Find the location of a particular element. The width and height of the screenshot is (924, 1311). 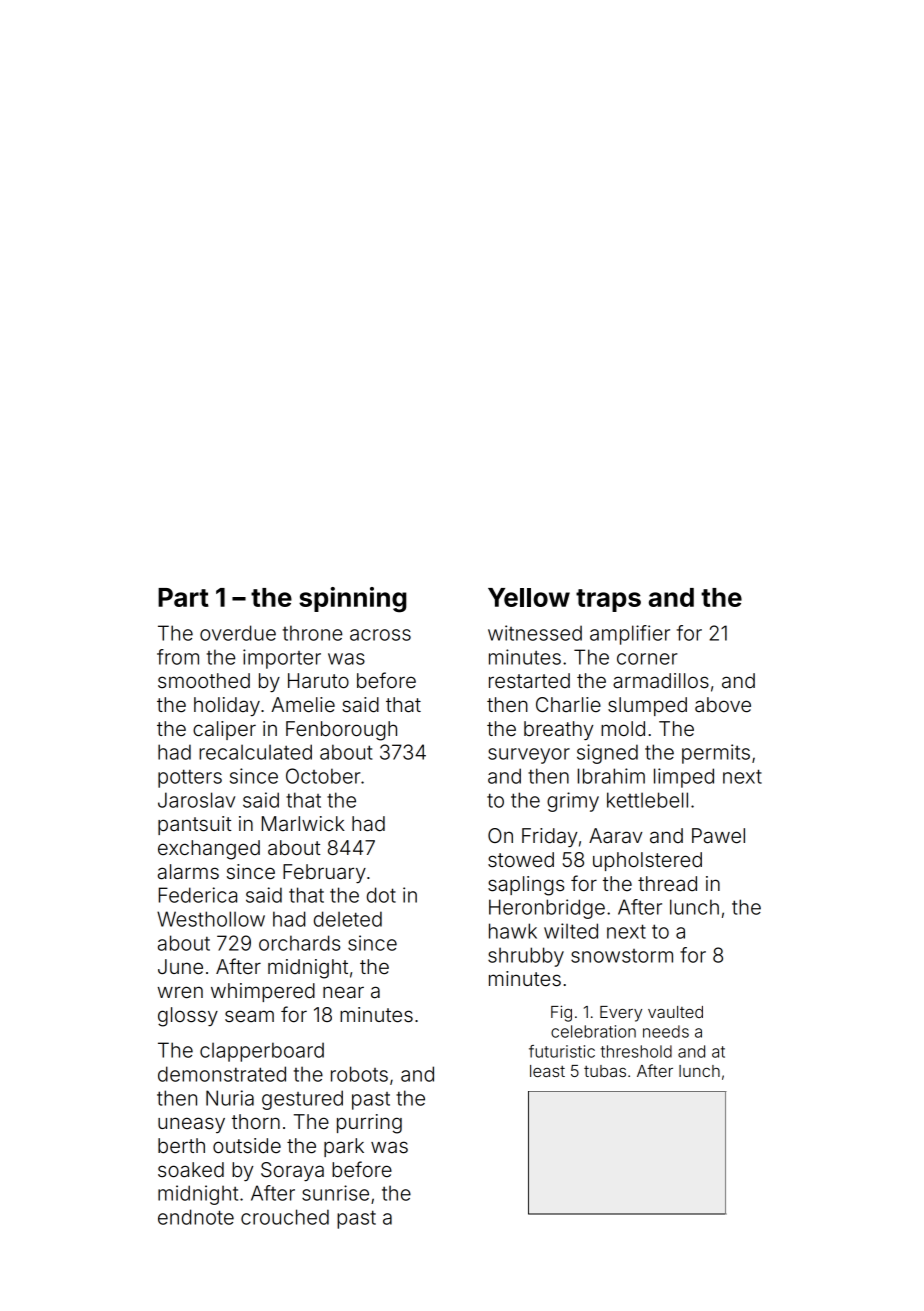

Yellow is located at coordinates (529, 597).
